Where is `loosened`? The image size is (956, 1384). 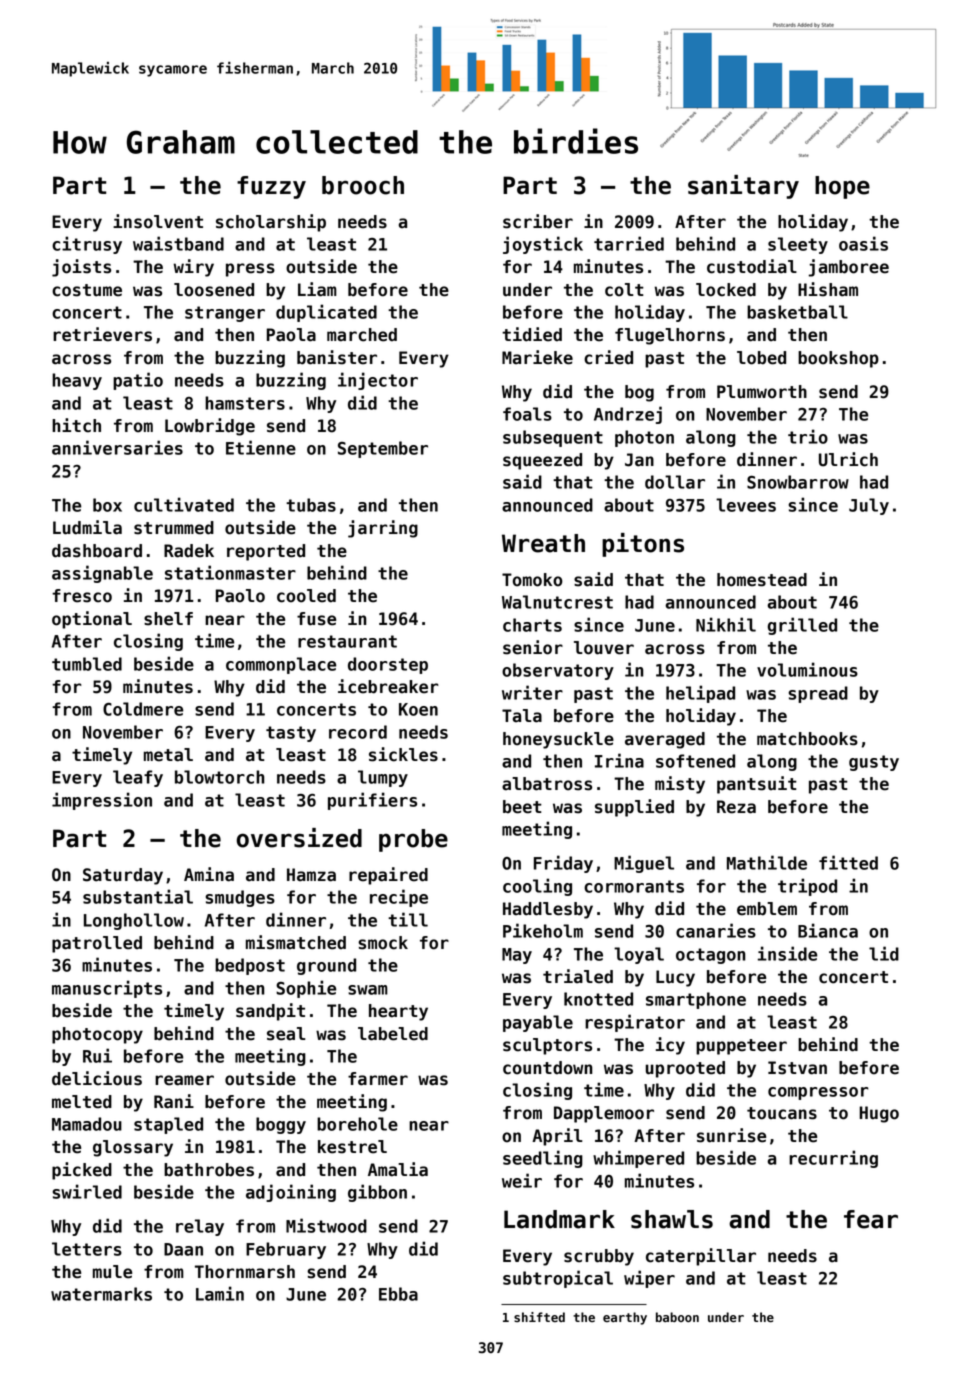 loosened is located at coordinates (214, 290).
